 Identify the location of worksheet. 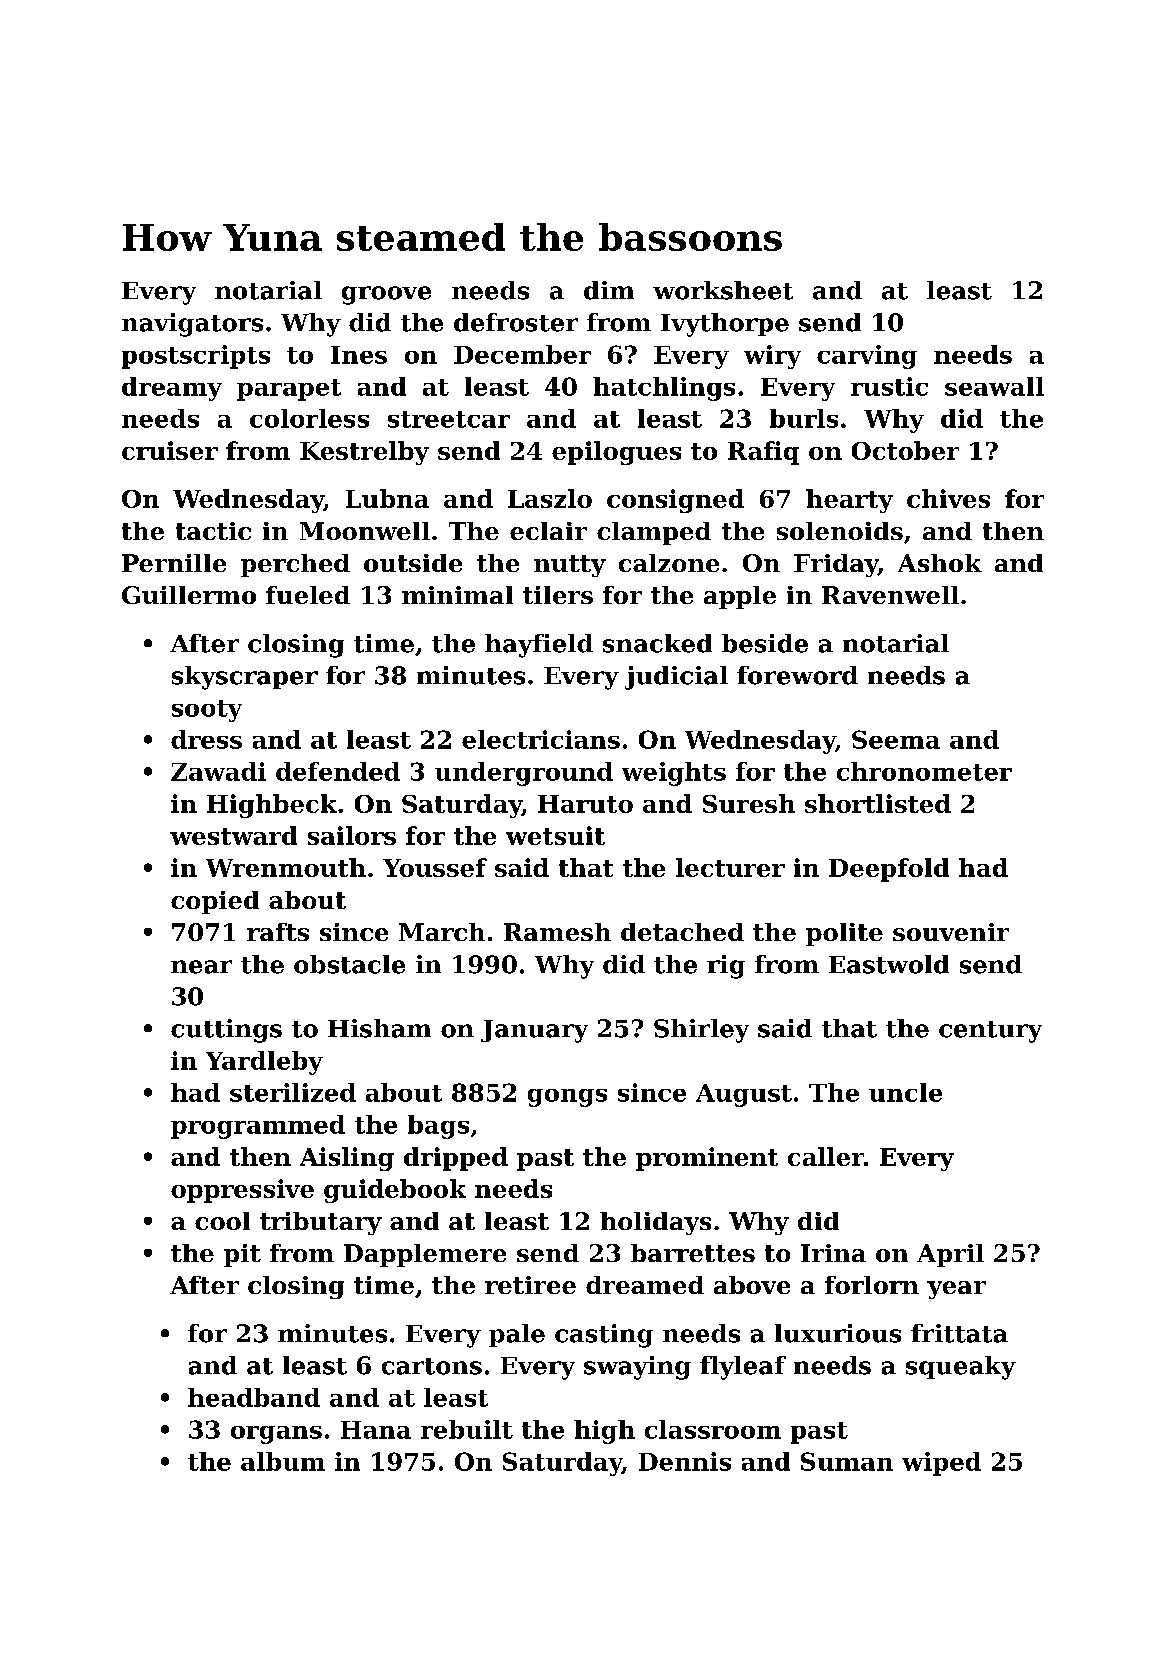
(723, 290).
